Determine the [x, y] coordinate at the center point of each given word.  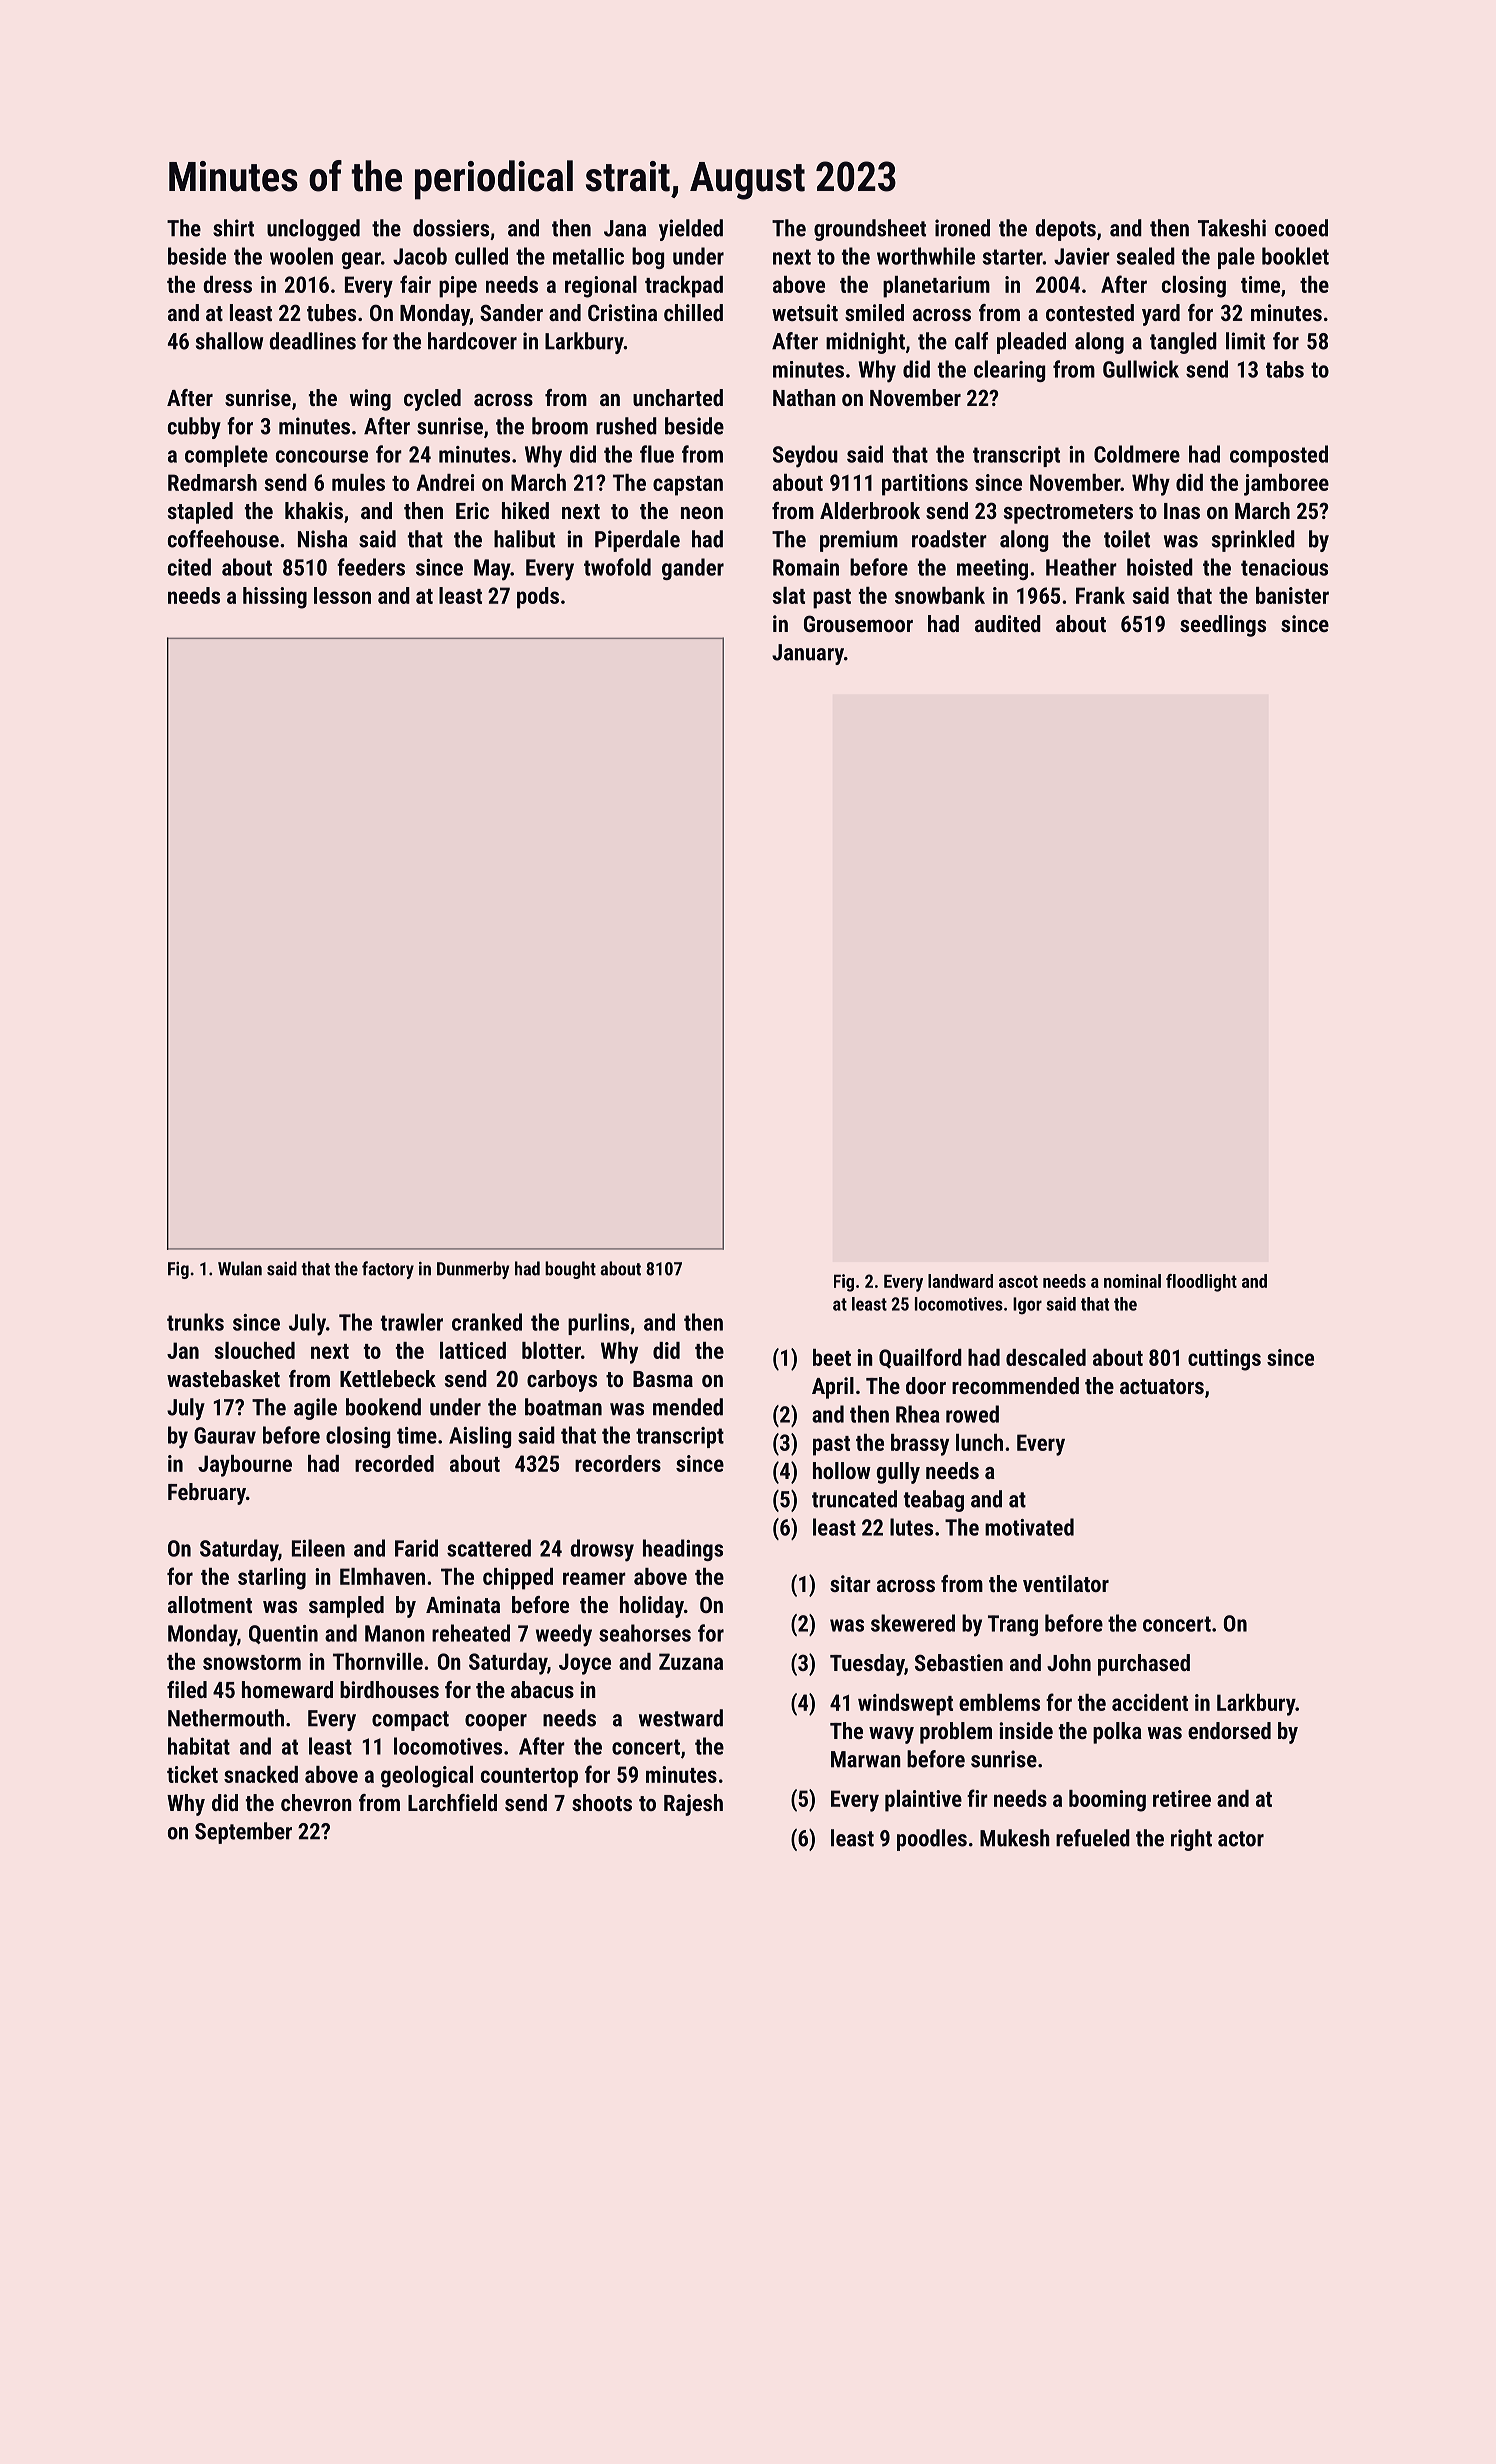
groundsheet [870, 230]
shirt [233, 228]
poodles [932, 1840]
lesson [342, 595]
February [207, 1494]
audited [1008, 623]
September [243, 1833]
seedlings [1223, 626]
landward [960, 1281]
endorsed [1229, 1730]
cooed [1301, 228]
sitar [850, 1583]
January [808, 654]
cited [189, 567]
